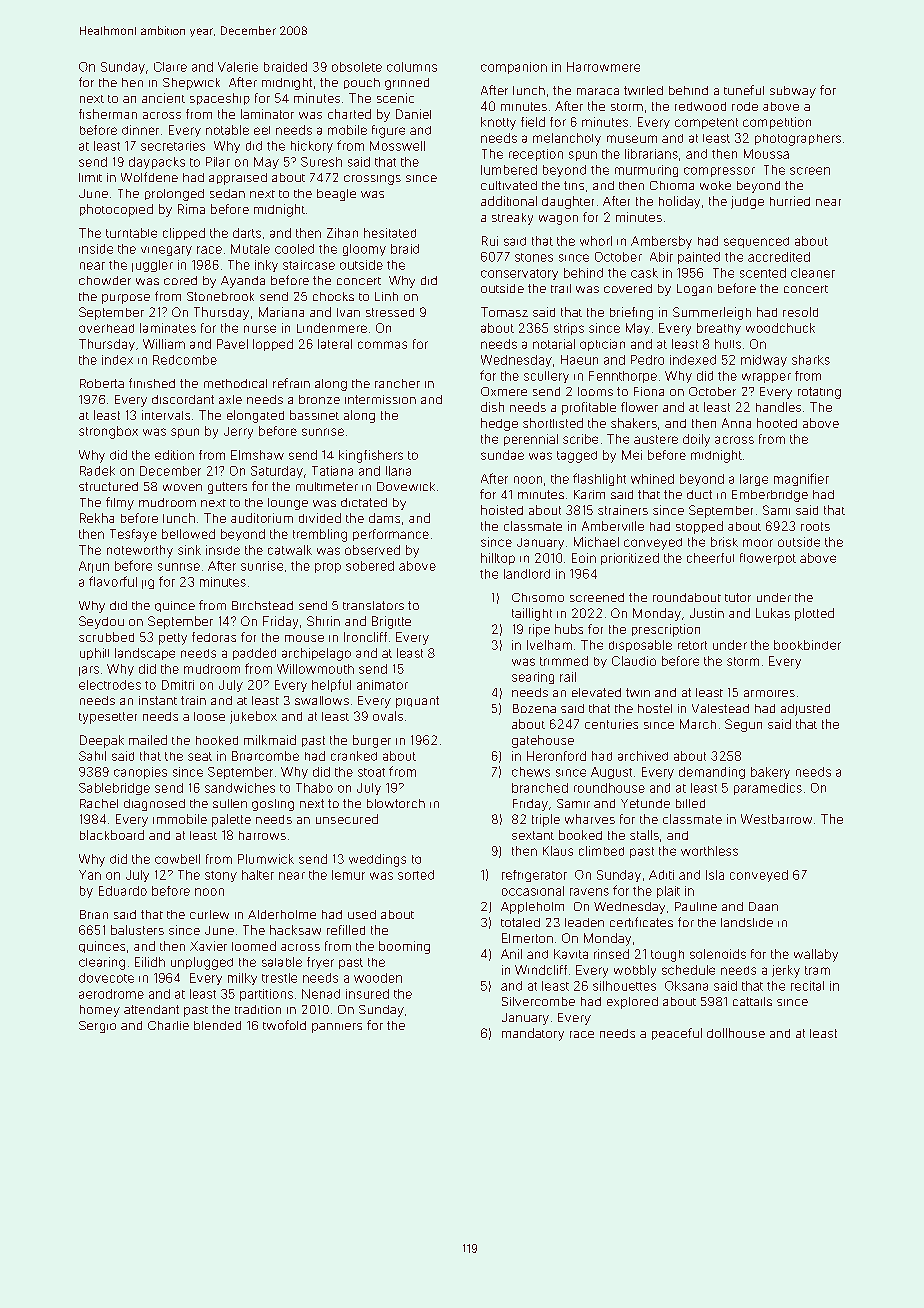  I want to click on Roberta, so click(102, 383).
